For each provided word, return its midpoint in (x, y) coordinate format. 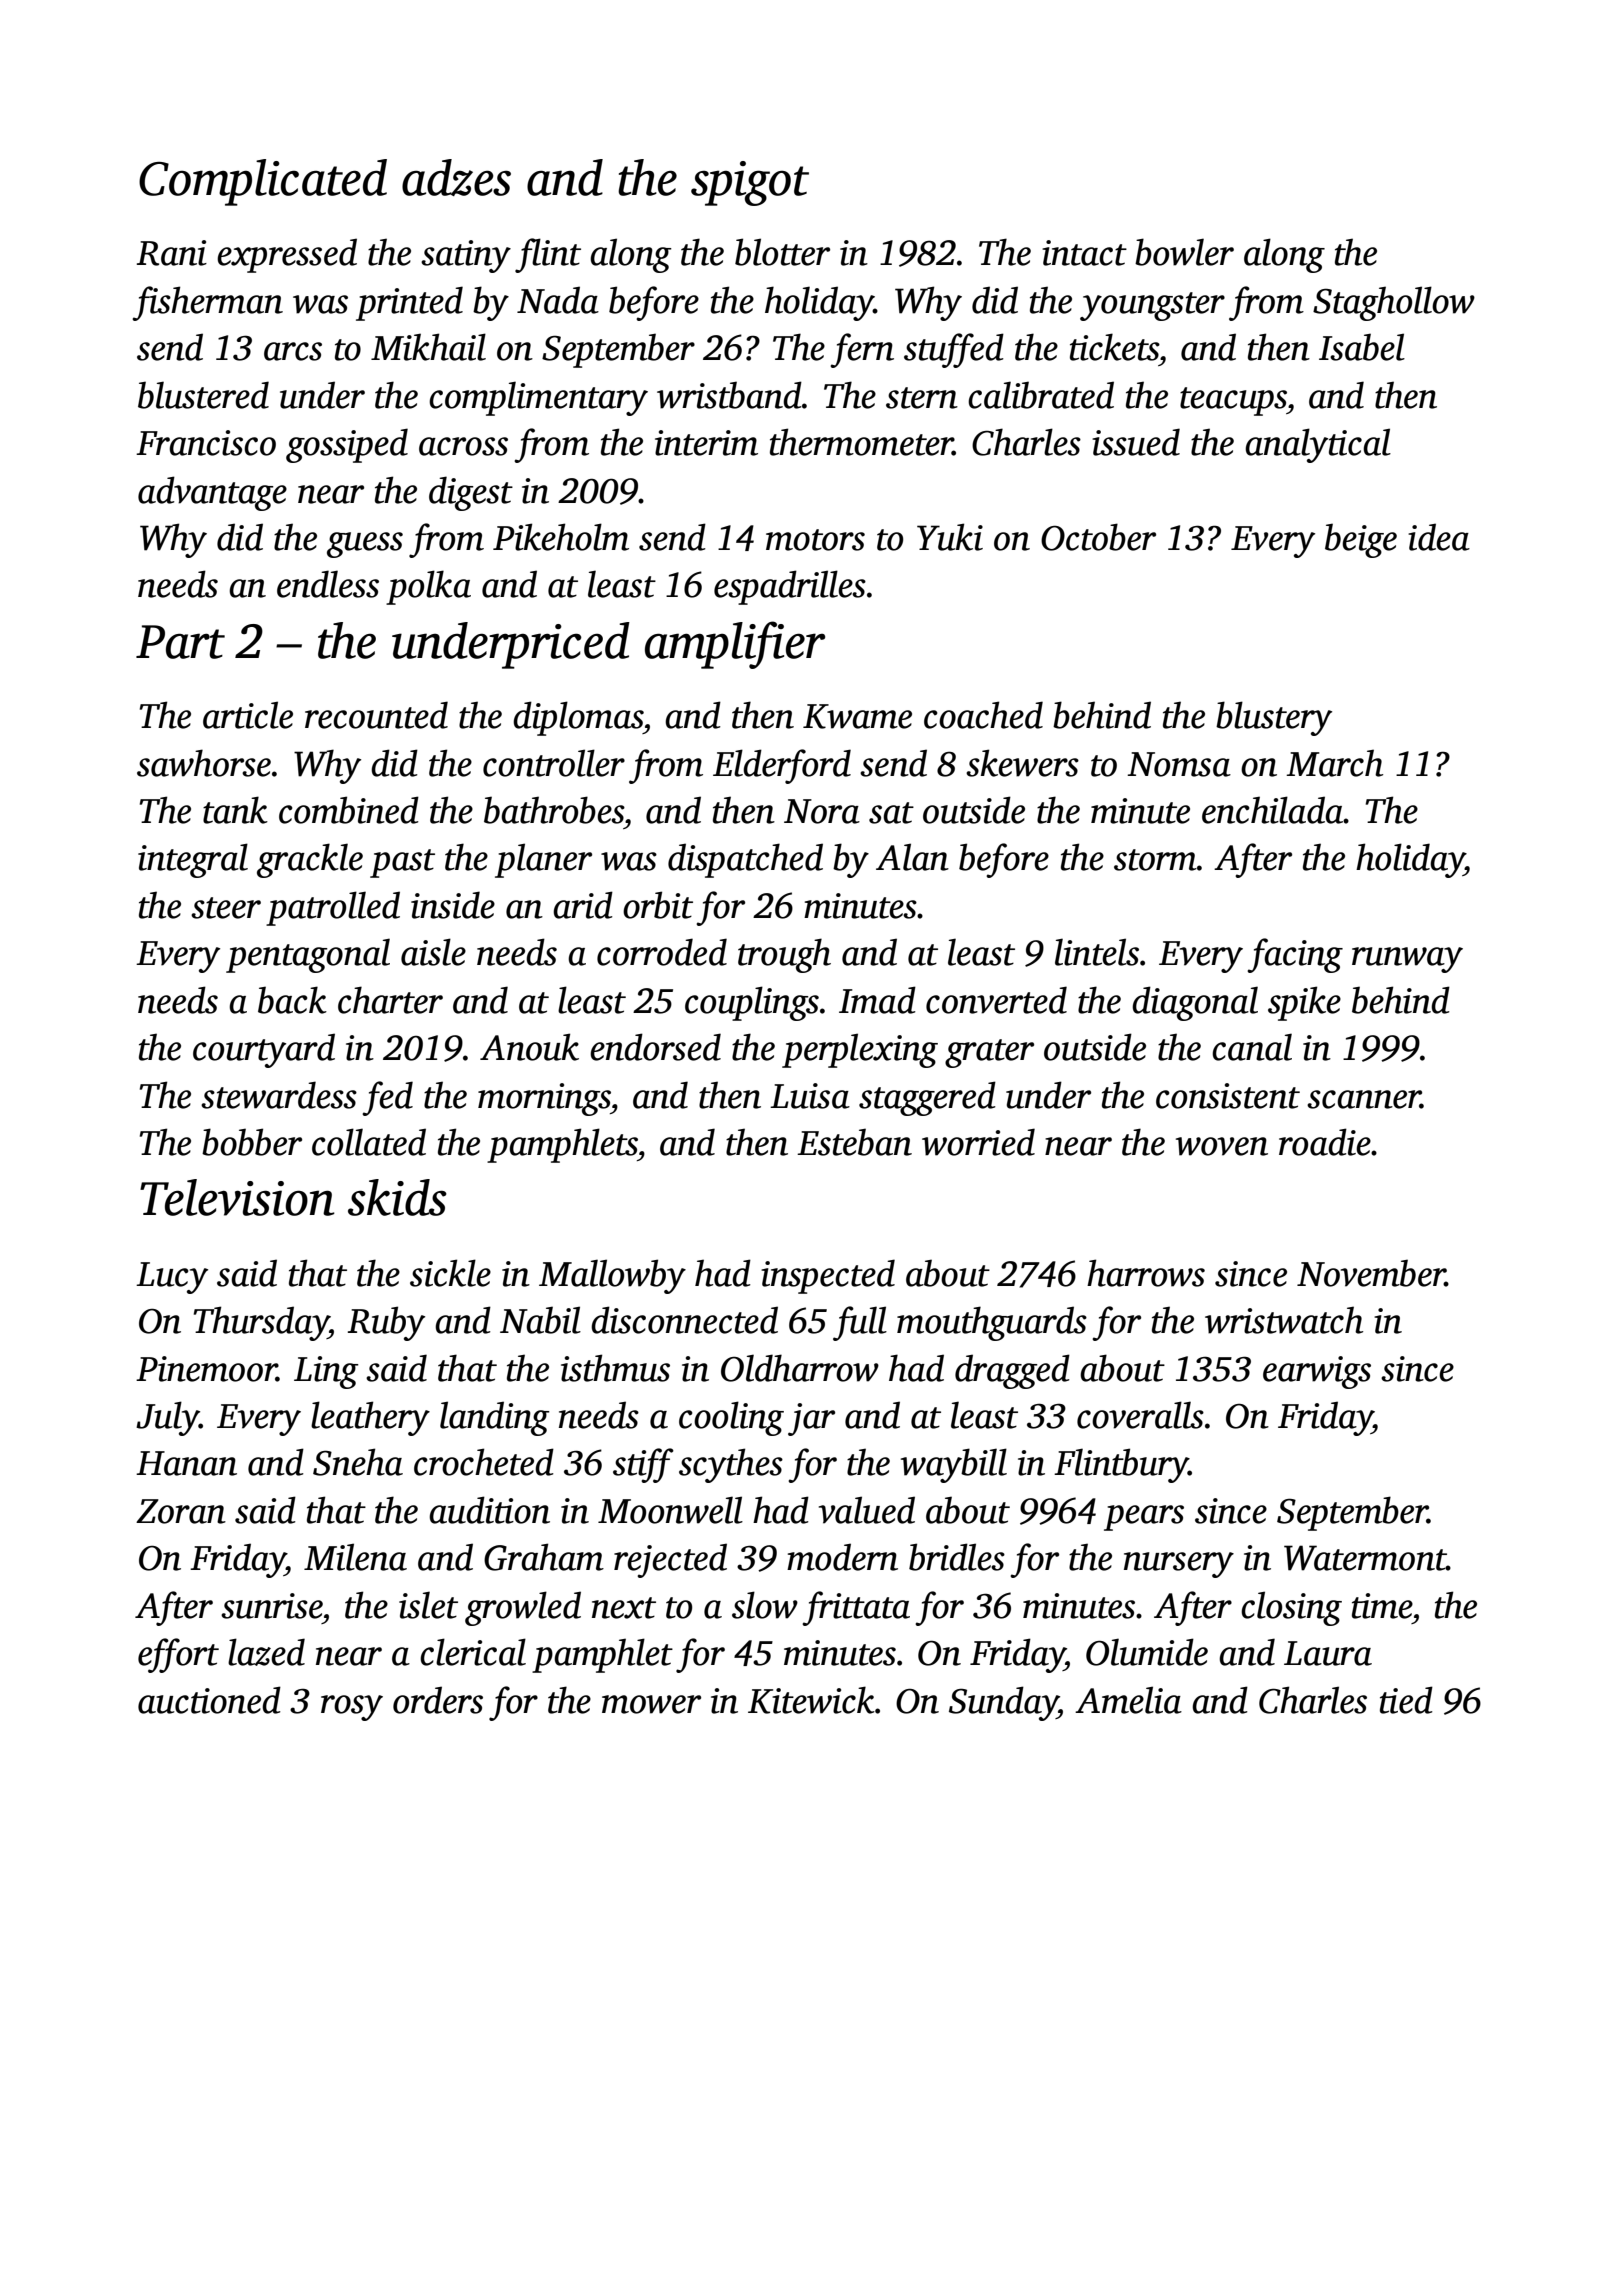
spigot (750, 183)
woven (1222, 1146)
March (1334, 763)
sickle (450, 1273)
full (860, 1323)
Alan (912, 857)
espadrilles (790, 587)
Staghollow (1394, 303)
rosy (352, 1708)
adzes (456, 177)
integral (193, 860)
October (1098, 537)
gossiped (347, 445)
